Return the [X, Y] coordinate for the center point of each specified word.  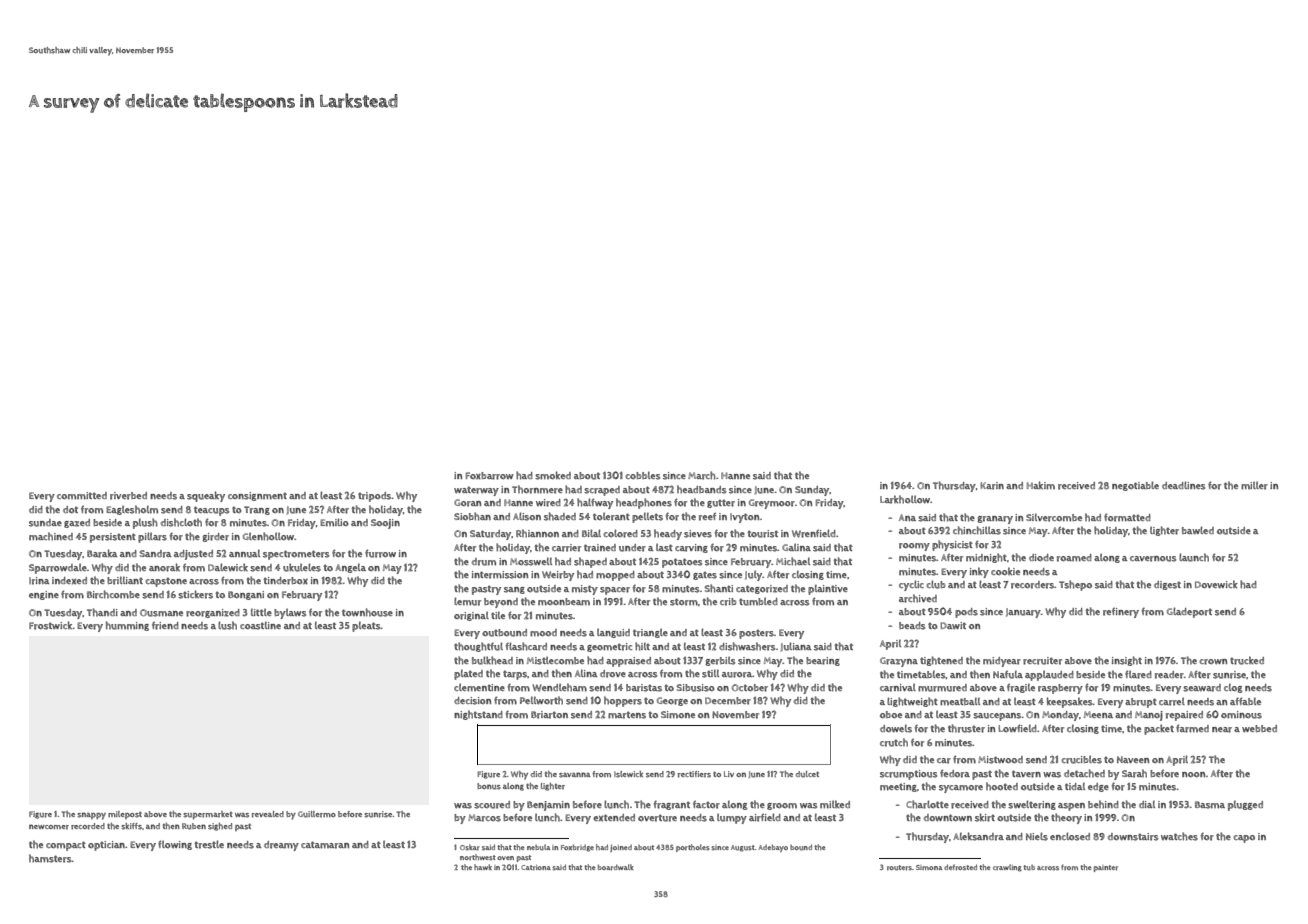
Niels [1037, 836]
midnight [986, 558]
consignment [257, 496]
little [261, 612]
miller [1254, 485]
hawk [483, 867]
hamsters [50, 858]
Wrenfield [814, 533]
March [702, 475]
